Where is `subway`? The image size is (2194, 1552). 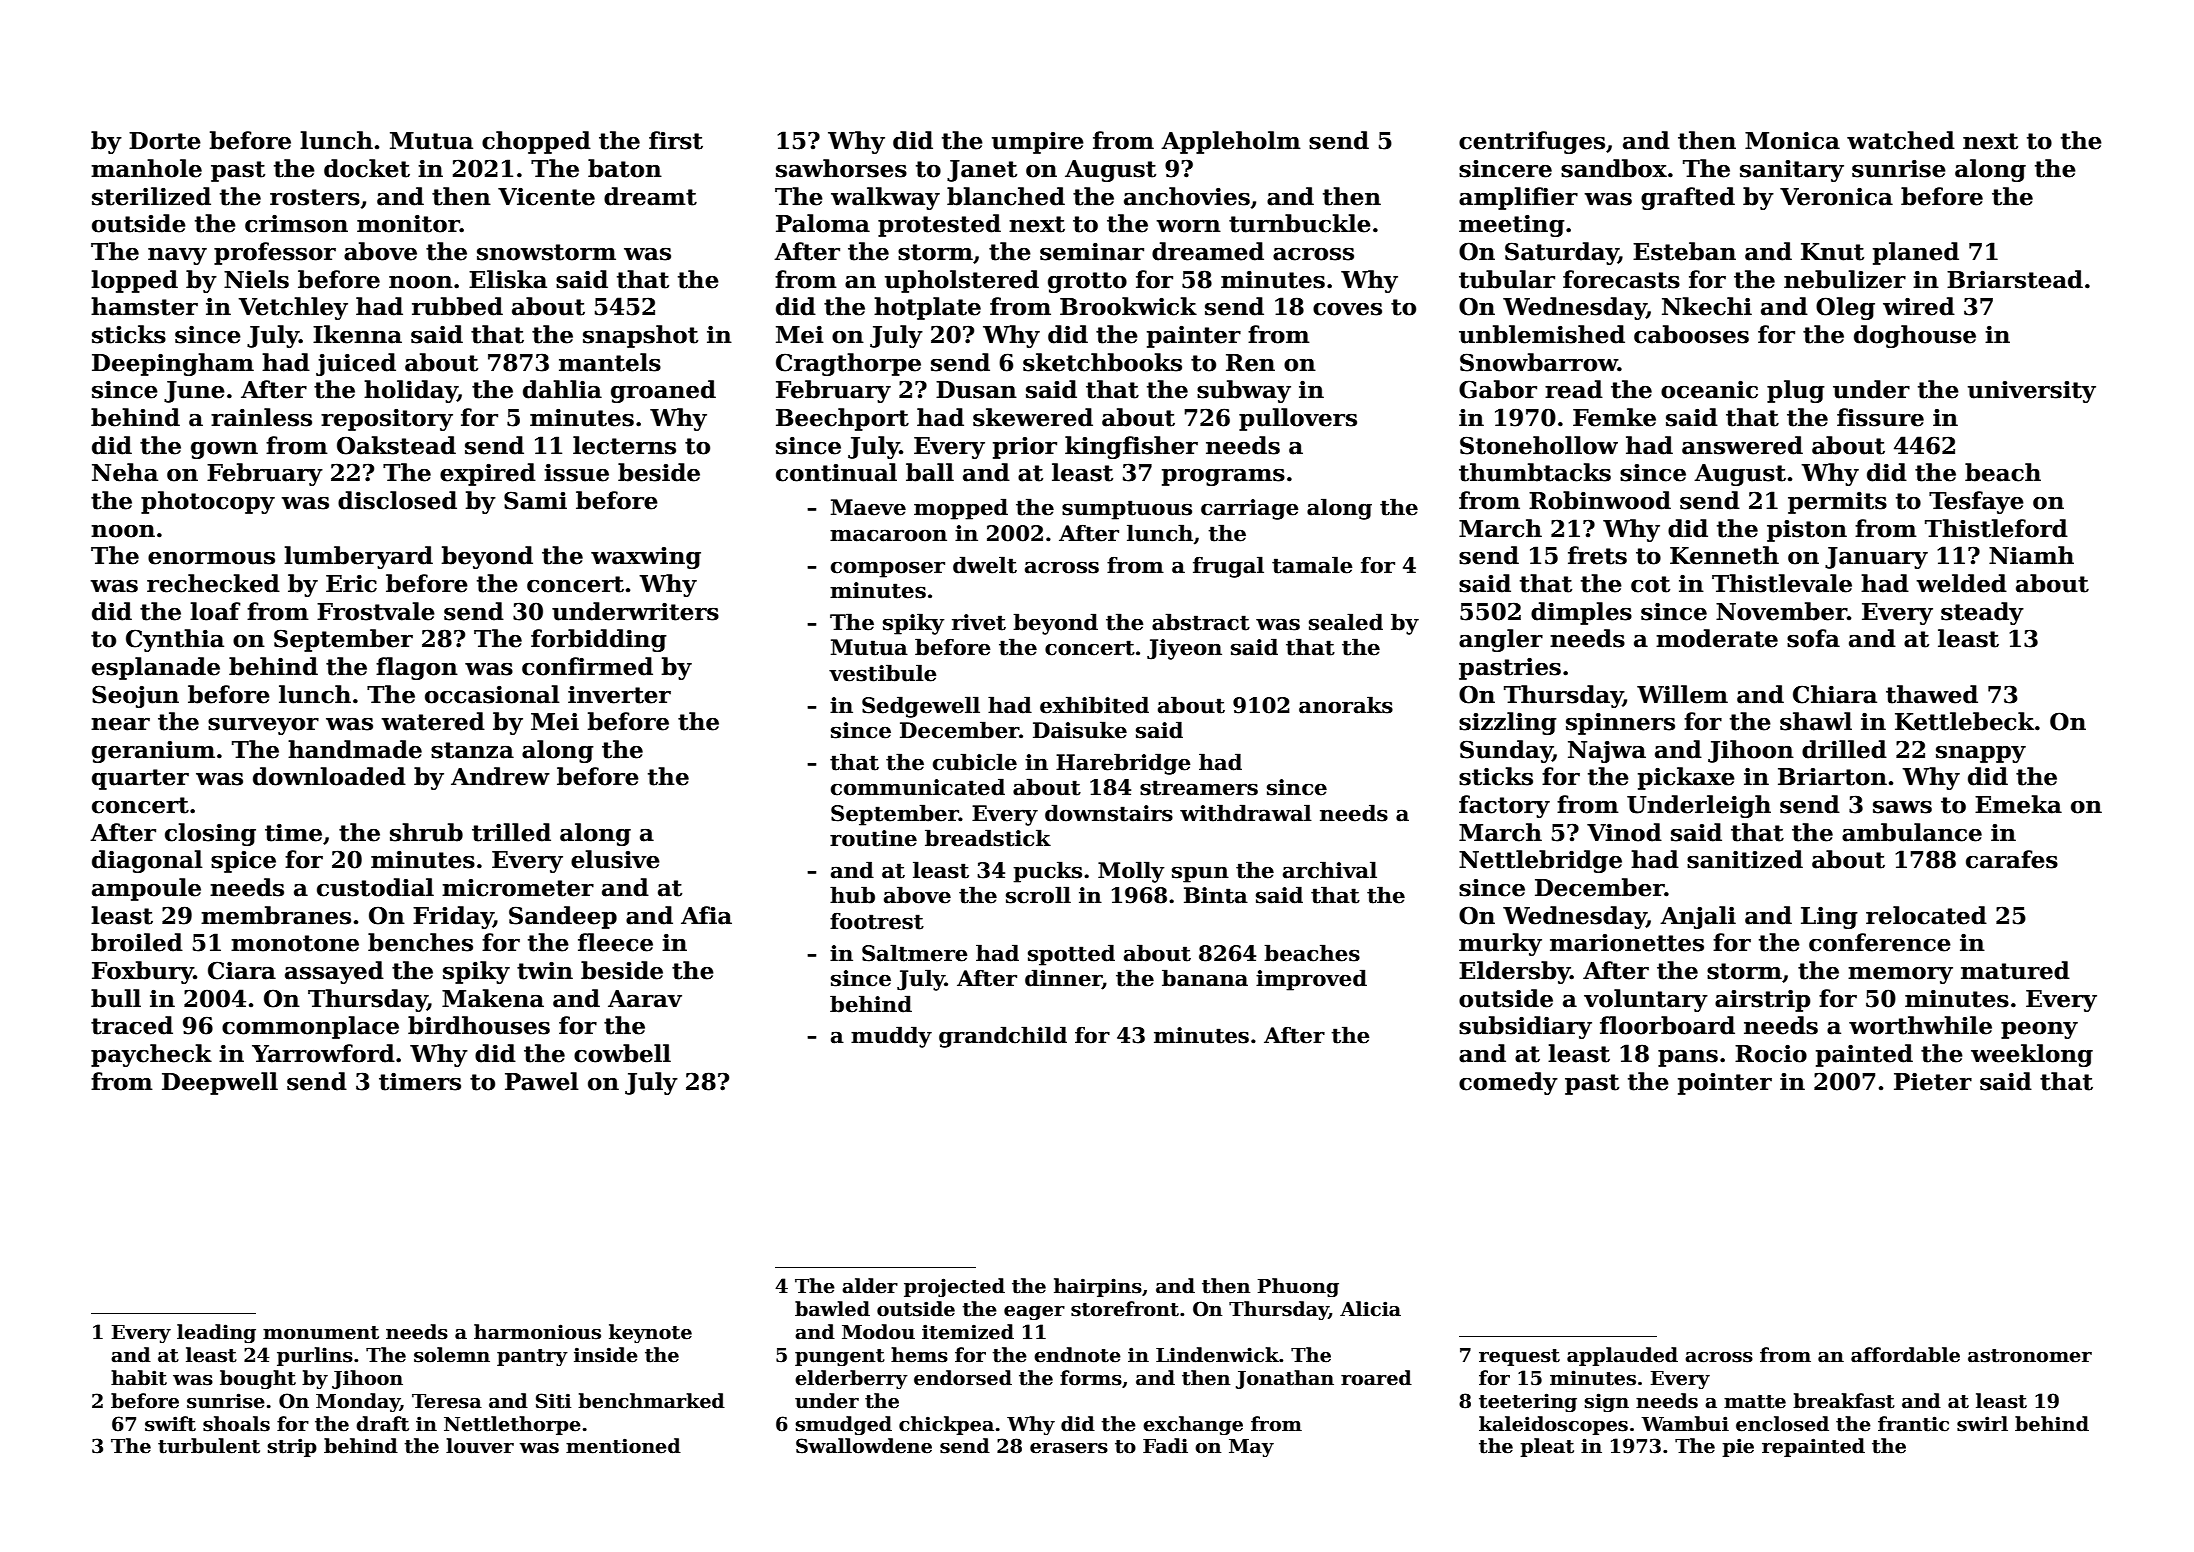 subway is located at coordinates (1244, 391).
